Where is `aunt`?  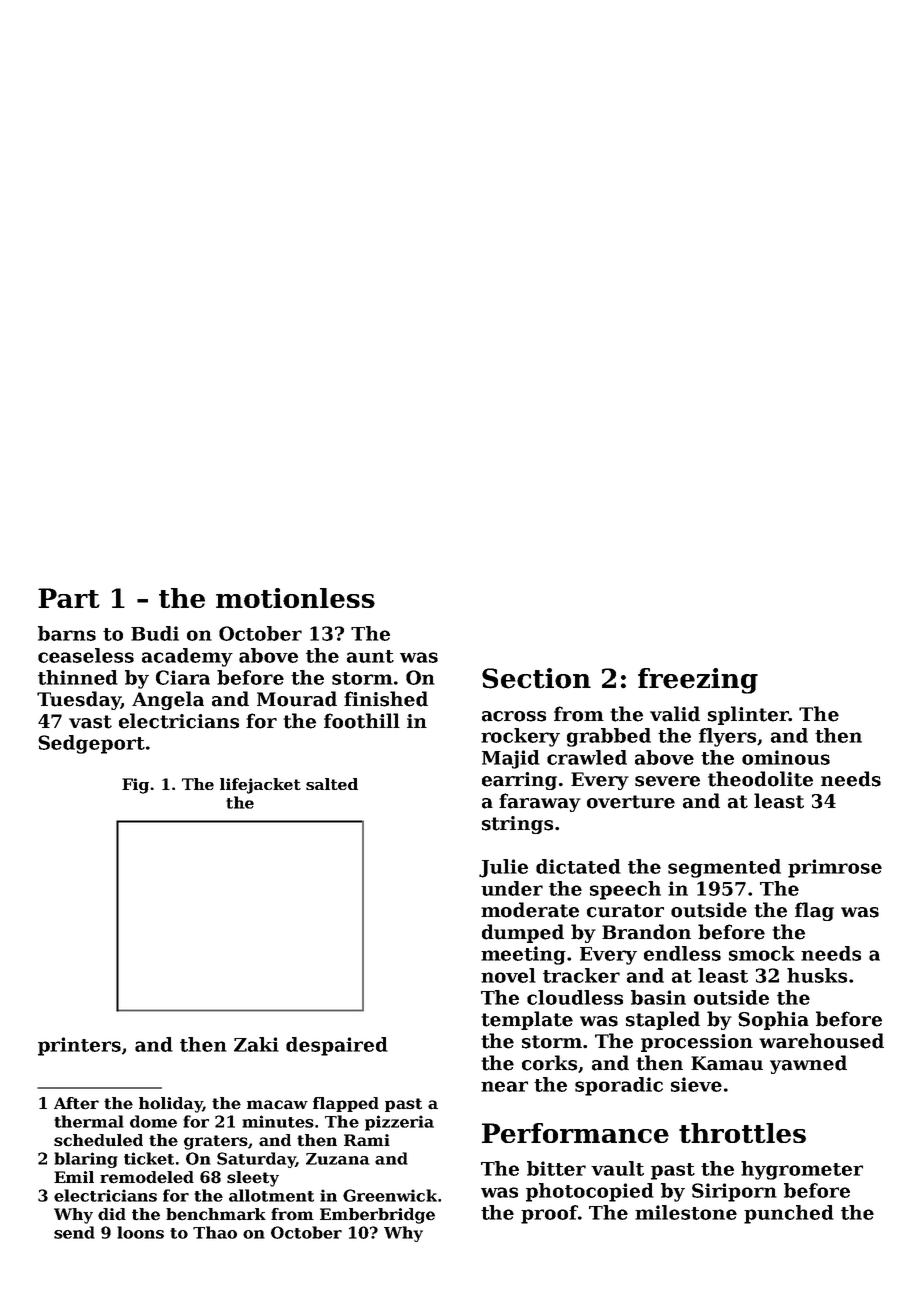
aunt is located at coordinates (370, 656).
